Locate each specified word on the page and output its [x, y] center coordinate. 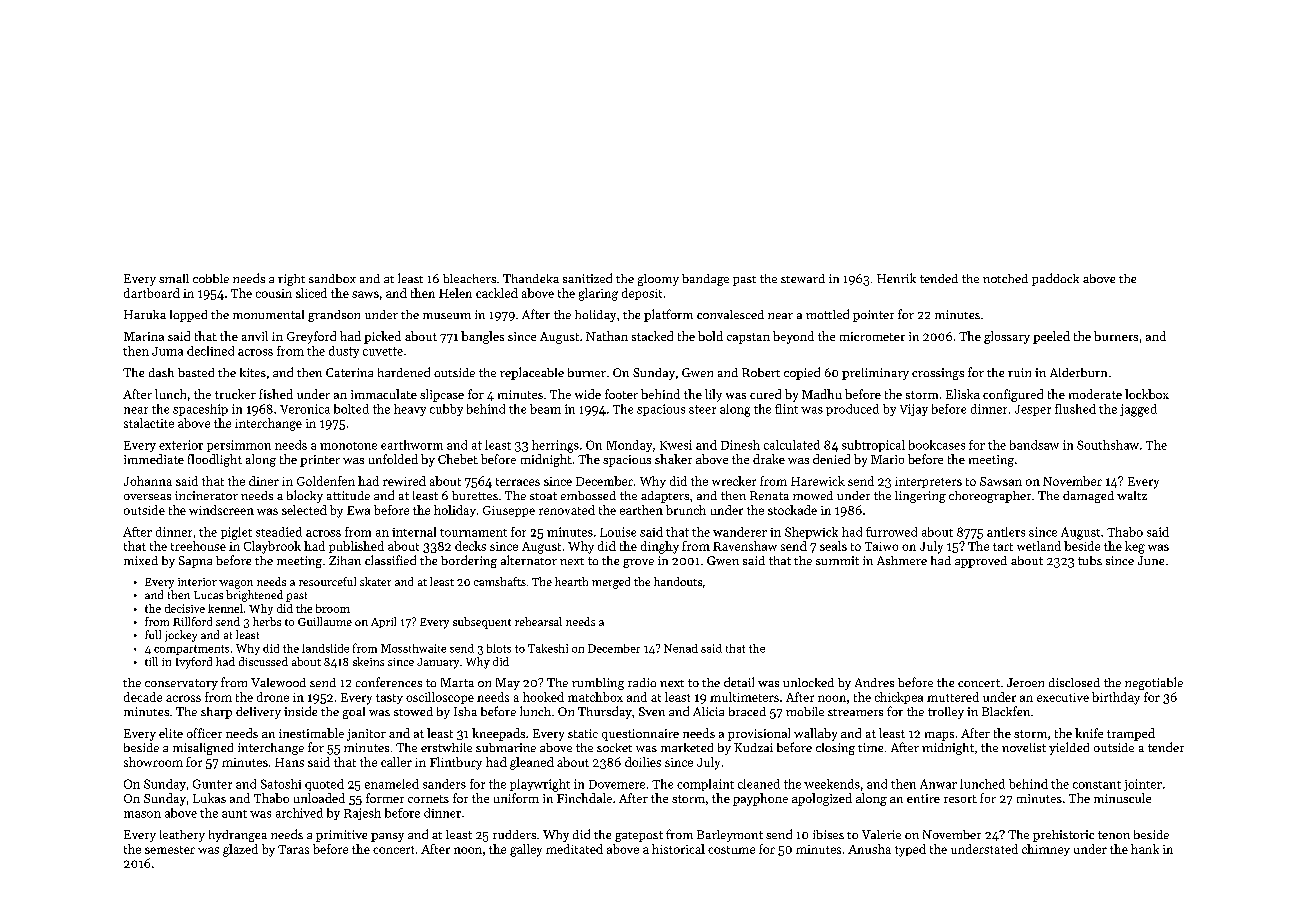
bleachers [469, 278]
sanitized [587, 278]
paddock [1055, 279]
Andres [874, 682]
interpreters [928, 482]
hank [1145, 849]
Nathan [607, 336]
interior [197, 582]
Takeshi [548, 648]
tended [939, 278]
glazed [240, 850]
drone [273, 697]
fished [276, 394]
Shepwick [811, 533]
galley [526, 850]
